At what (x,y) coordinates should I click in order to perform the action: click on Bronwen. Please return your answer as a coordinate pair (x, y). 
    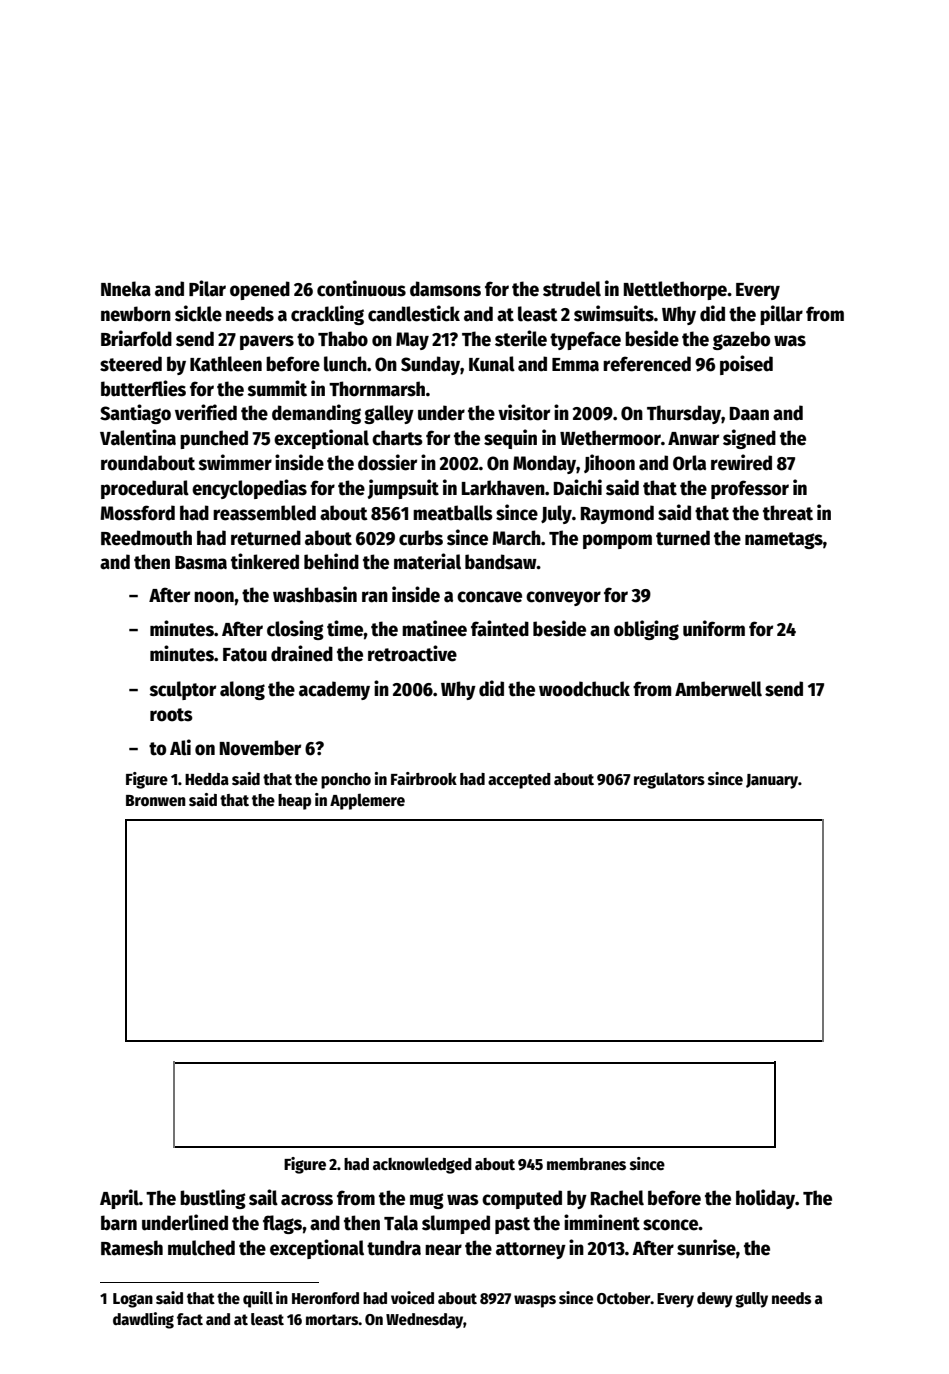
    Looking at the image, I should click on (156, 801).
